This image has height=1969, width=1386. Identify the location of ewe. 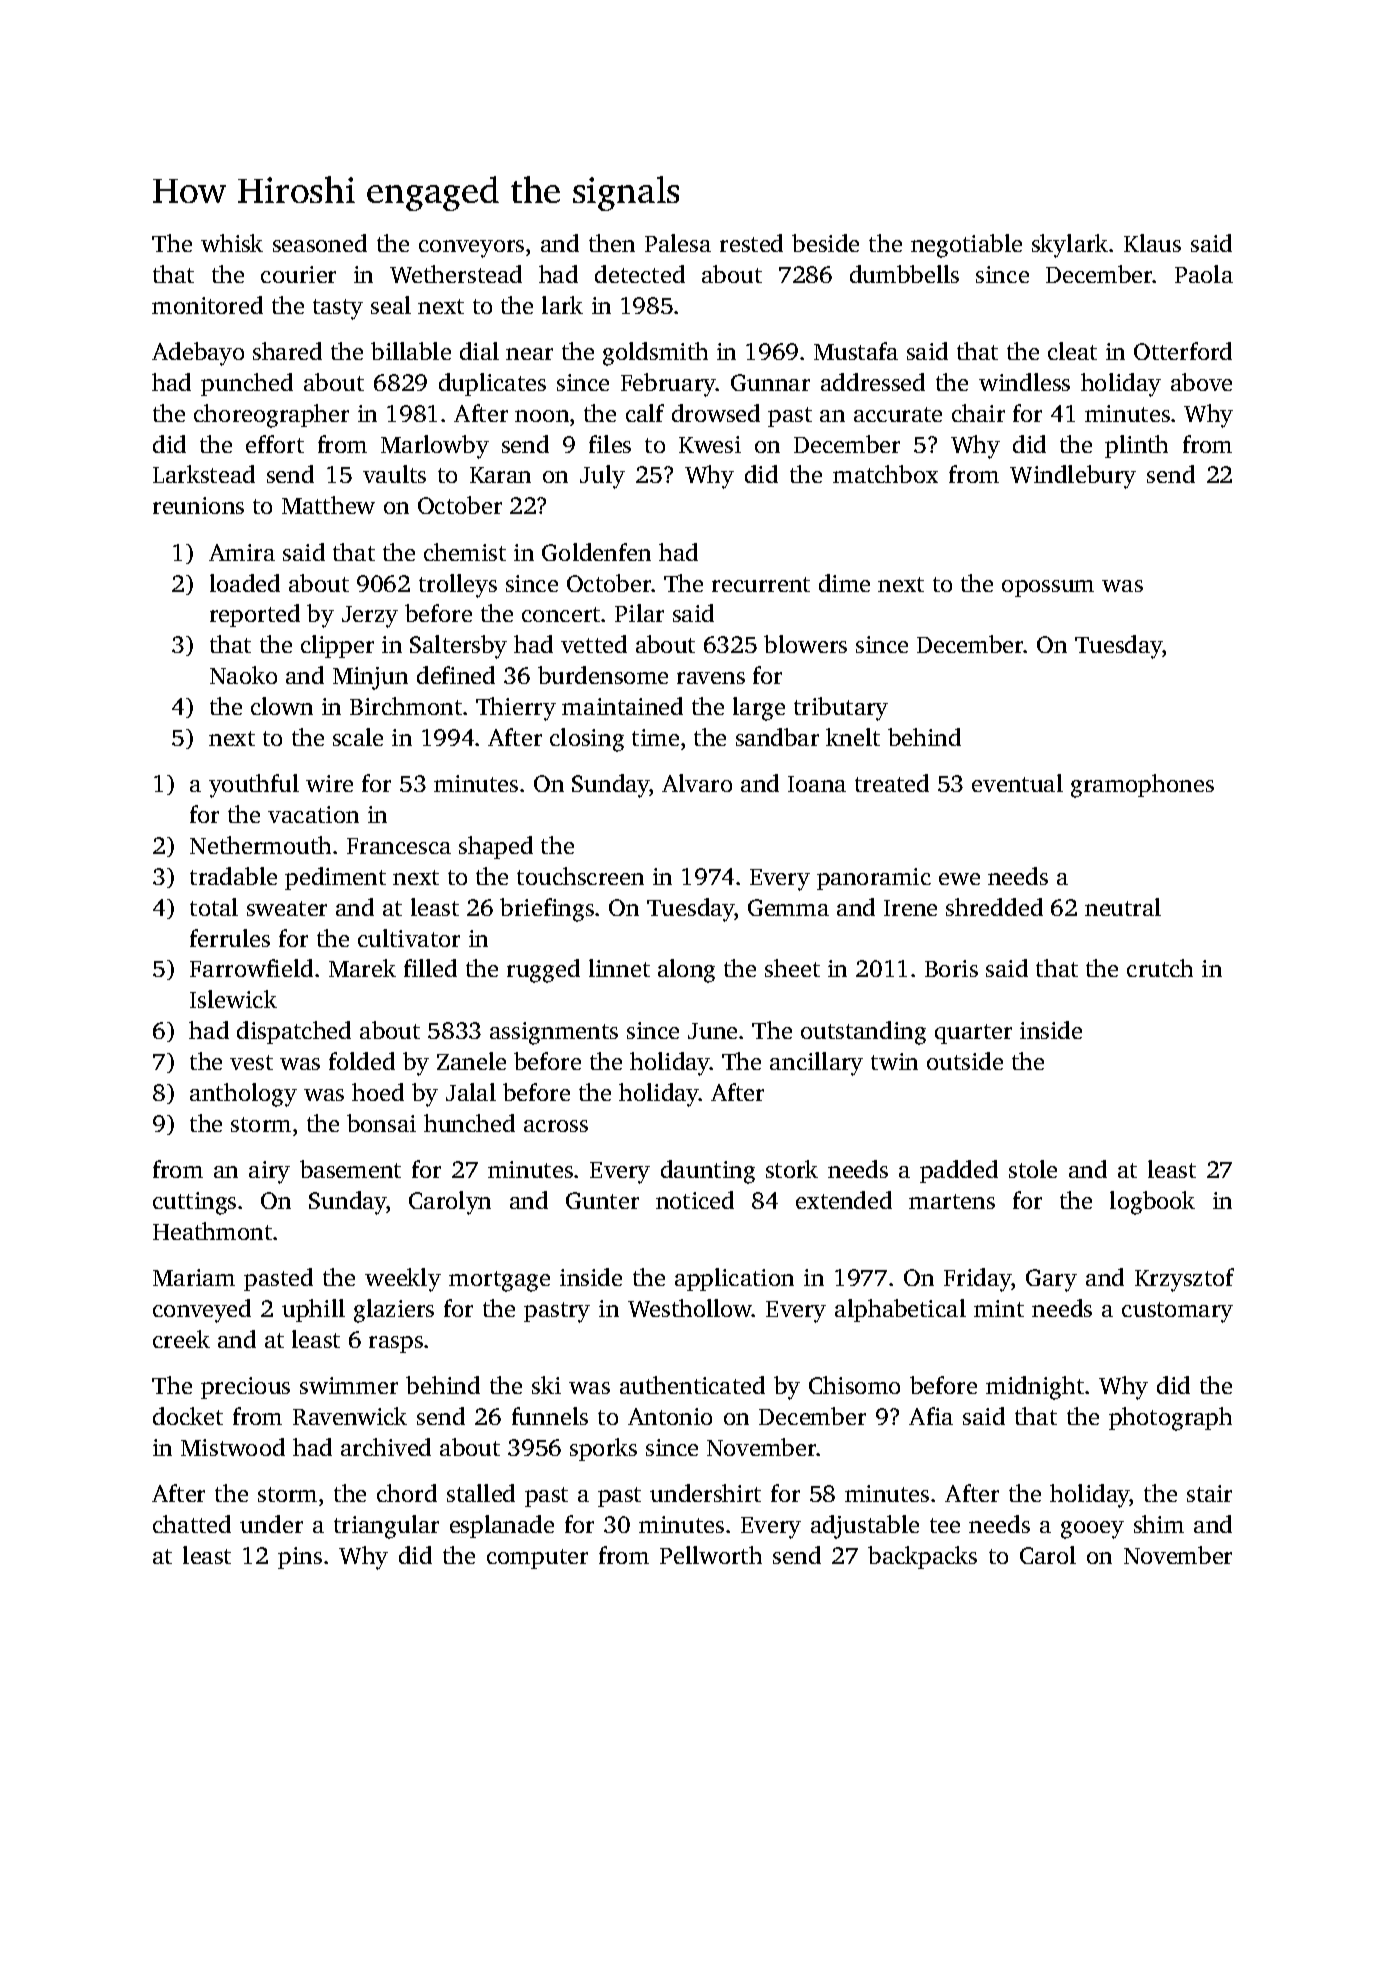
(959, 879).
